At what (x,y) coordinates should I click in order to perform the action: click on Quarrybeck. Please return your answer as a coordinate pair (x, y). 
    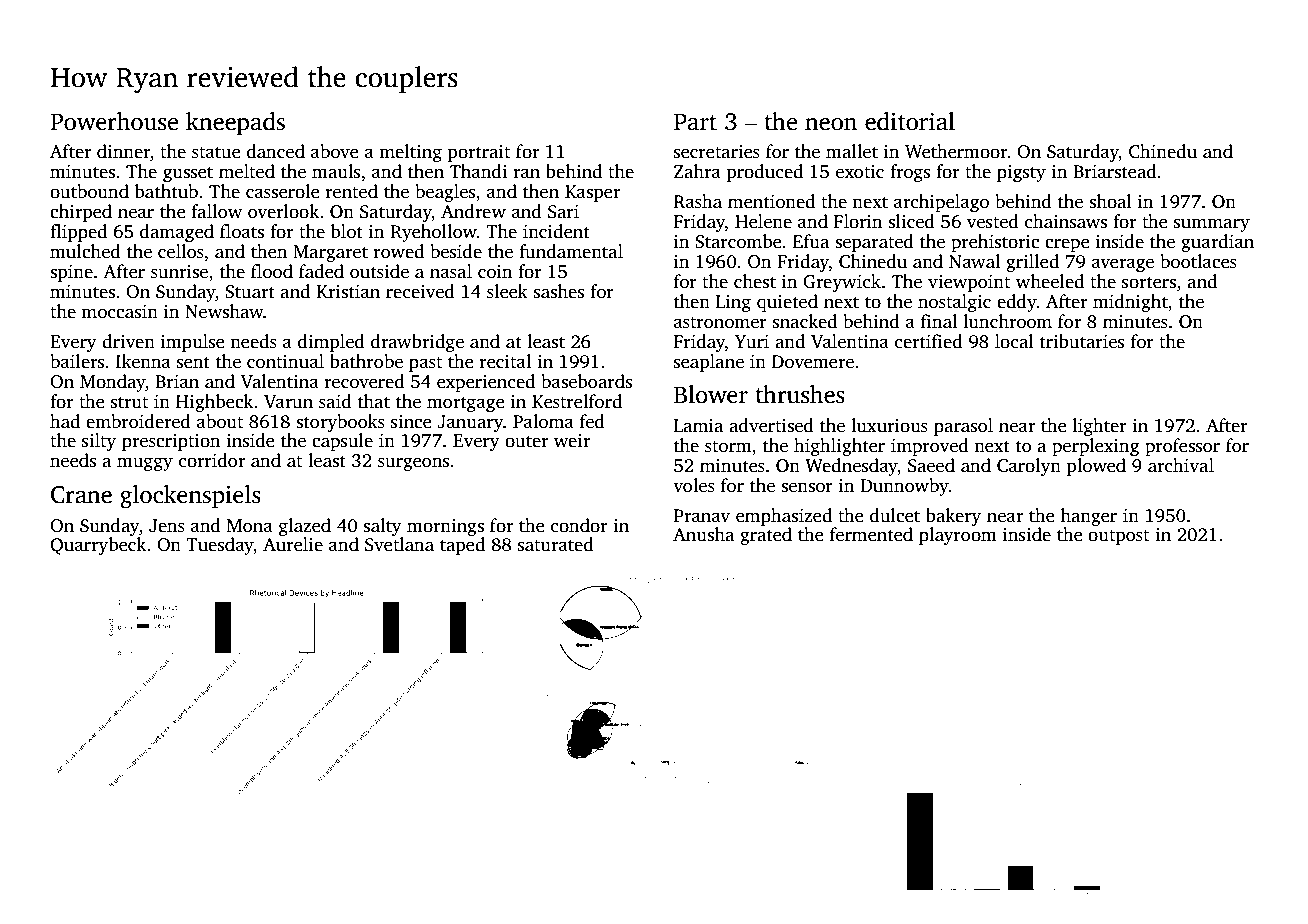
    Looking at the image, I should click on (98, 546).
